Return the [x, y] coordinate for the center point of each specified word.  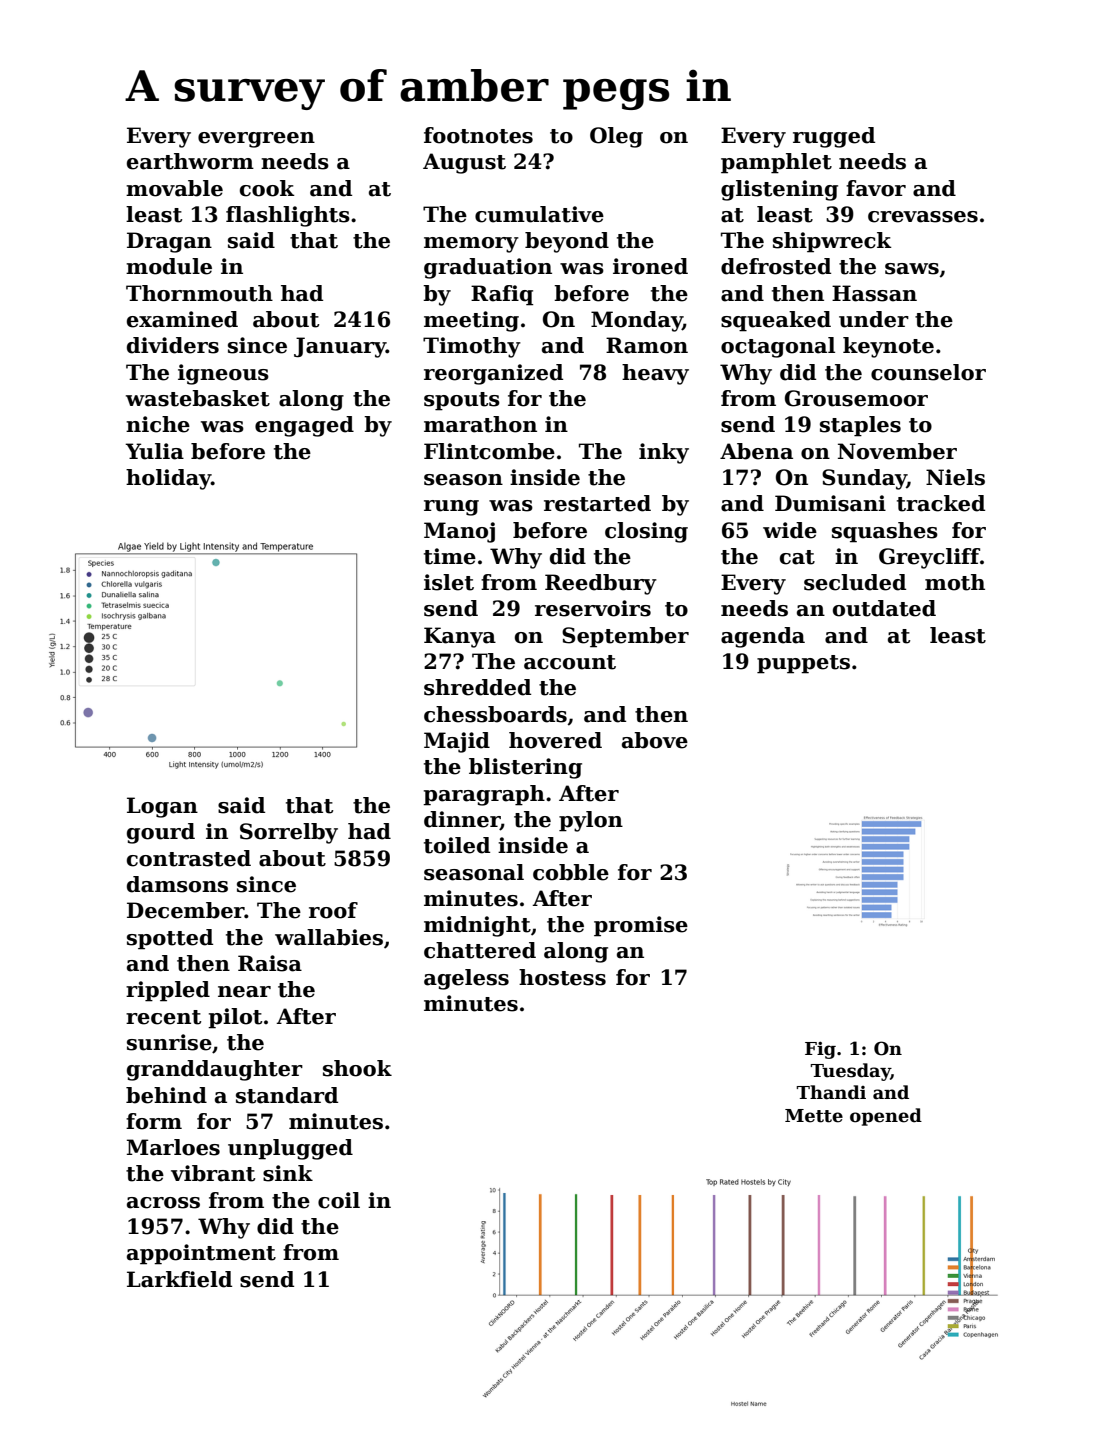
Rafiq [502, 295]
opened [886, 1117]
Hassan [874, 293]
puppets [803, 664]
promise [641, 926]
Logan [162, 807]
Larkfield [179, 1279]
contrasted [189, 858]
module [169, 266]
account [570, 662]
